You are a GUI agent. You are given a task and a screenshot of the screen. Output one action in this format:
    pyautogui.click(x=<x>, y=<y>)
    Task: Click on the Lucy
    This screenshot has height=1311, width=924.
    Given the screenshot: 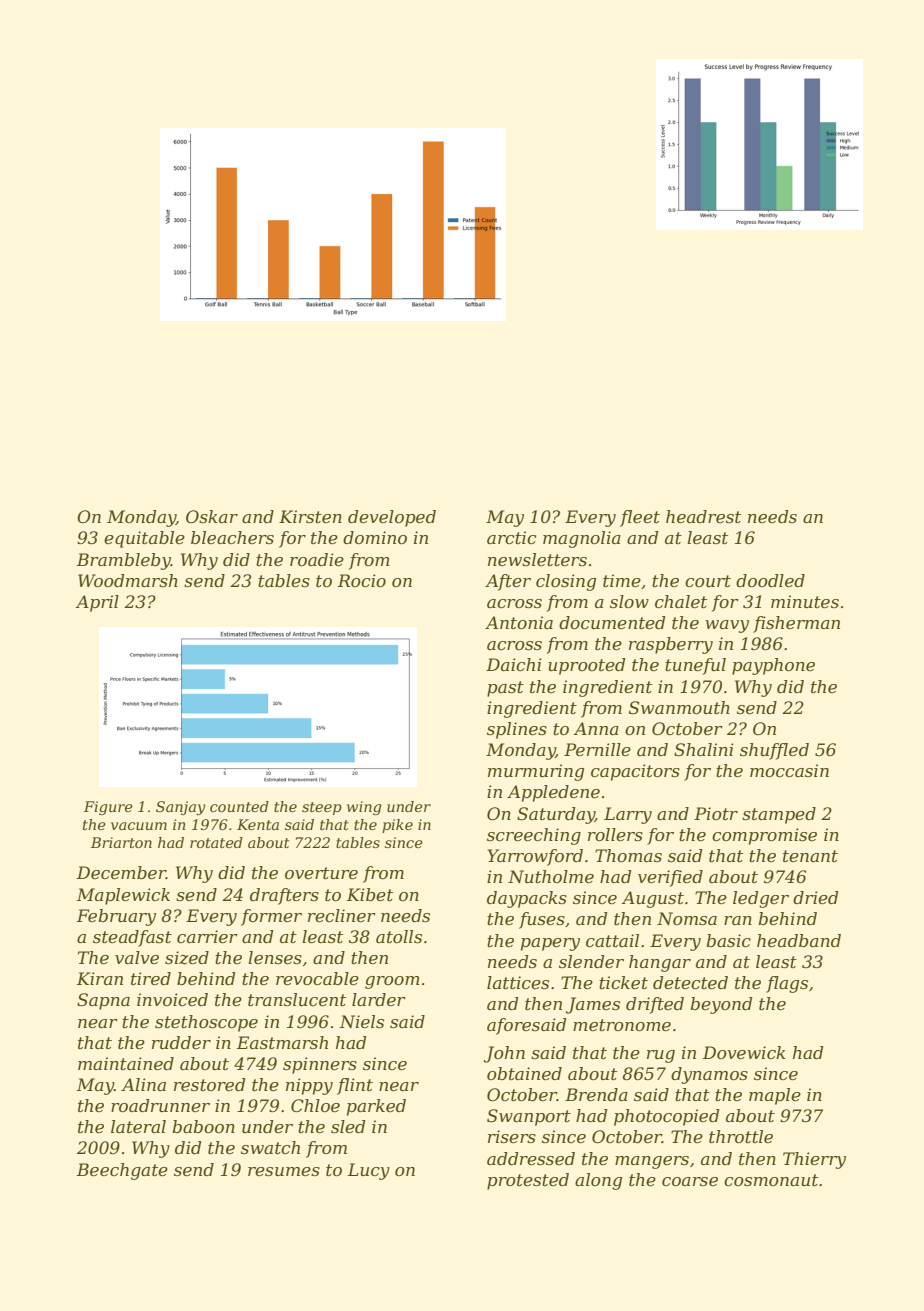 What is the action you would take?
    pyautogui.click(x=369, y=1171)
